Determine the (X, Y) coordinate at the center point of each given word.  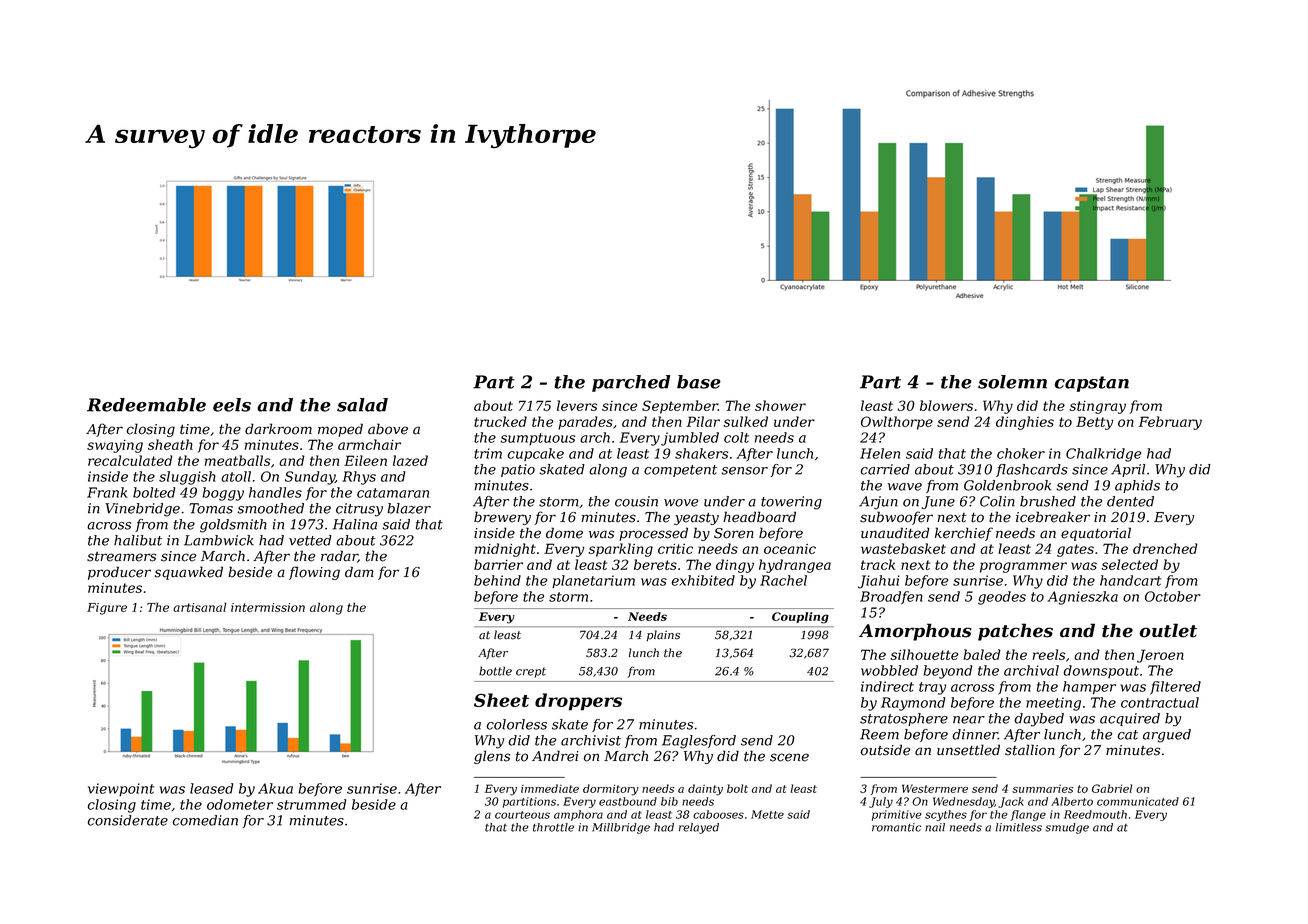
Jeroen (1160, 656)
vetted (310, 540)
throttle (553, 827)
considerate (128, 820)
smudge (1067, 828)
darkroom (278, 429)
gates (1075, 550)
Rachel (783, 580)
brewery (502, 518)
